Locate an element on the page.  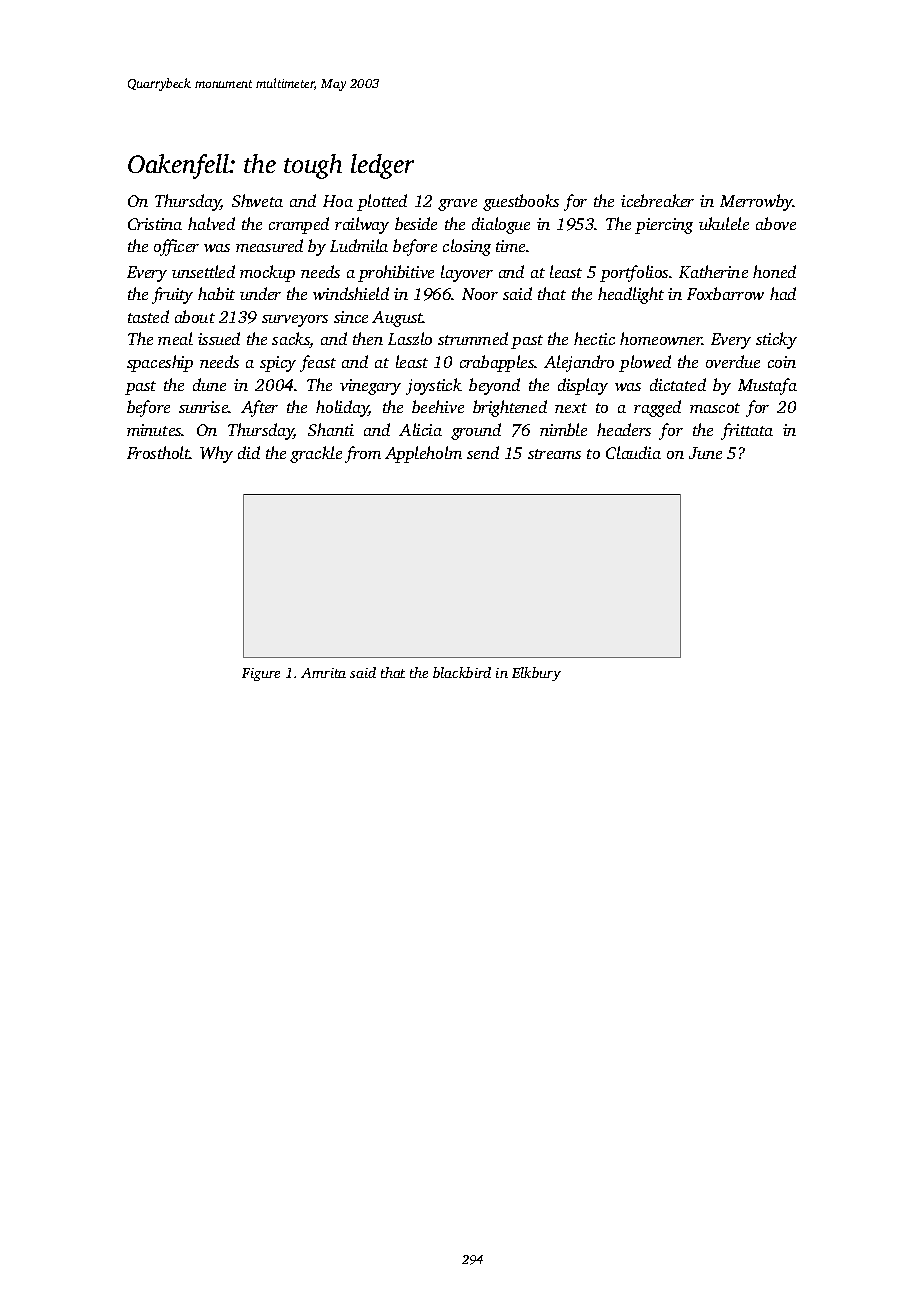
minutes is located at coordinates (154, 430).
